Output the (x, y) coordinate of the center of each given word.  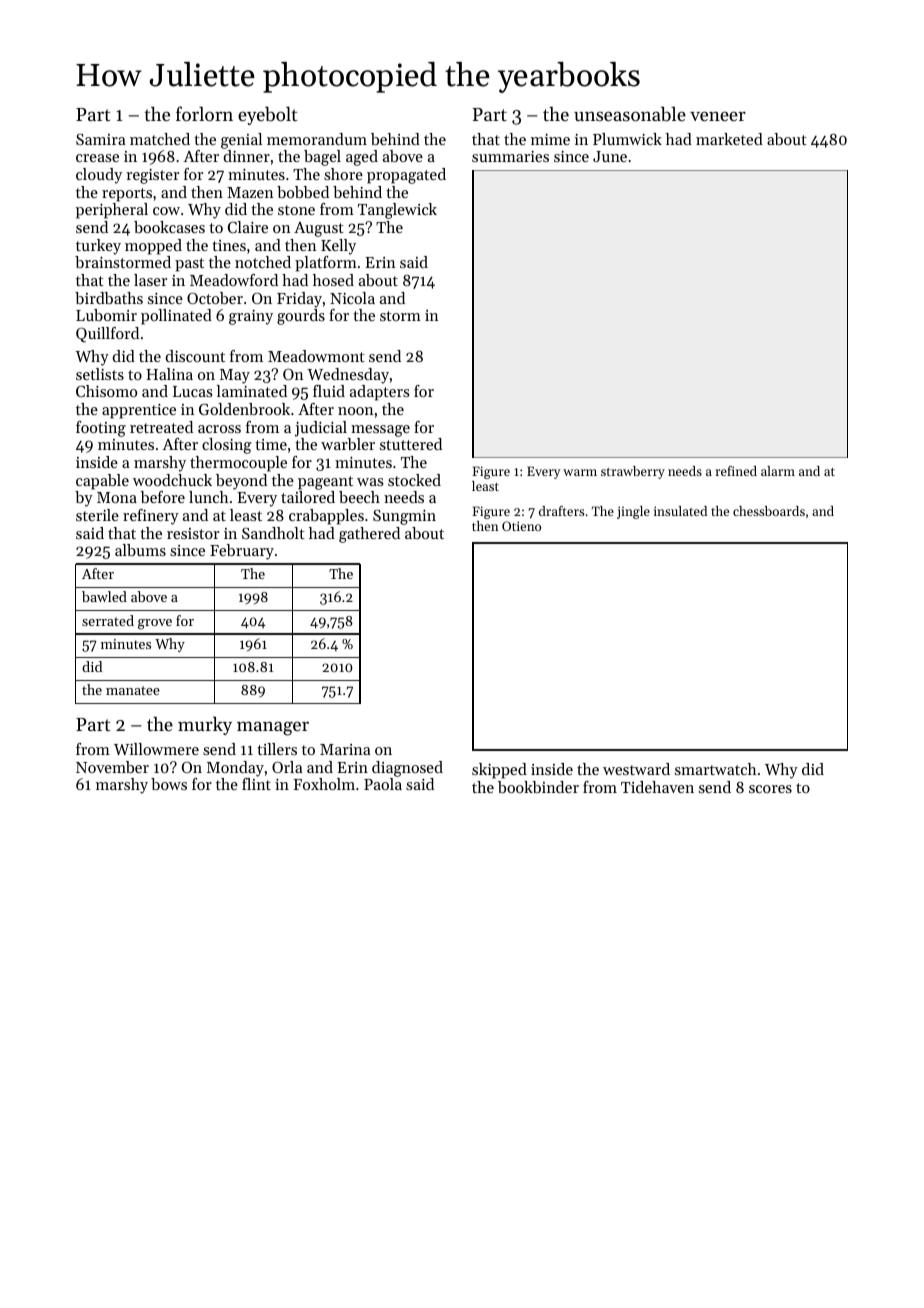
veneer (718, 116)
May (235, 376)
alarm (778, 471)
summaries (510, 156)
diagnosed (407, 769)
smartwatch (716, 769)
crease (97, 158)
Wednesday (348, 376)
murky (205, 725)
